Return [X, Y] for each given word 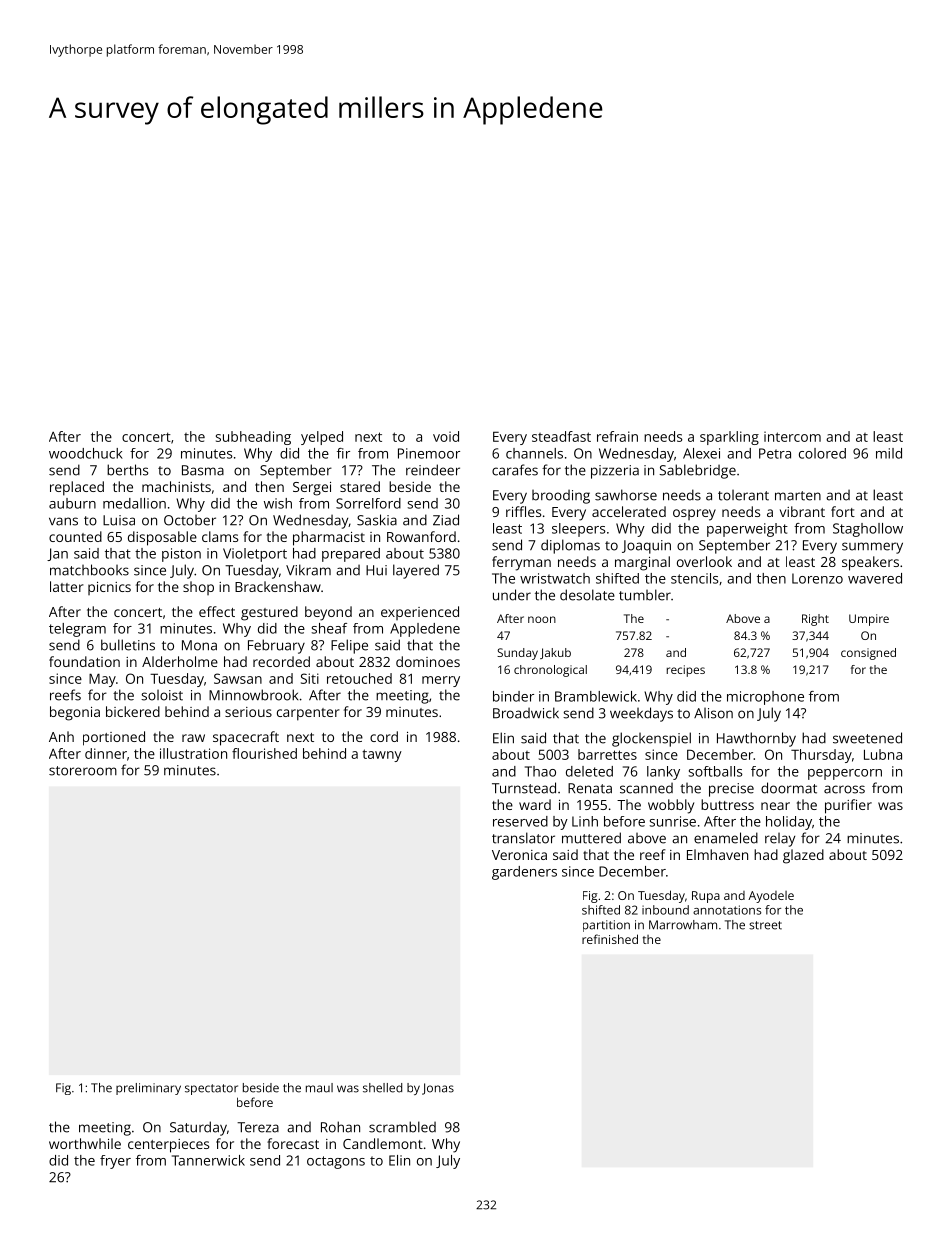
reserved [520, 821]
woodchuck [86, 453]
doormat [789, 788]
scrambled [402, 1127]
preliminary [148, 1089]
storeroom [83, 771]
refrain [617, 436]
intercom [792, 436]
